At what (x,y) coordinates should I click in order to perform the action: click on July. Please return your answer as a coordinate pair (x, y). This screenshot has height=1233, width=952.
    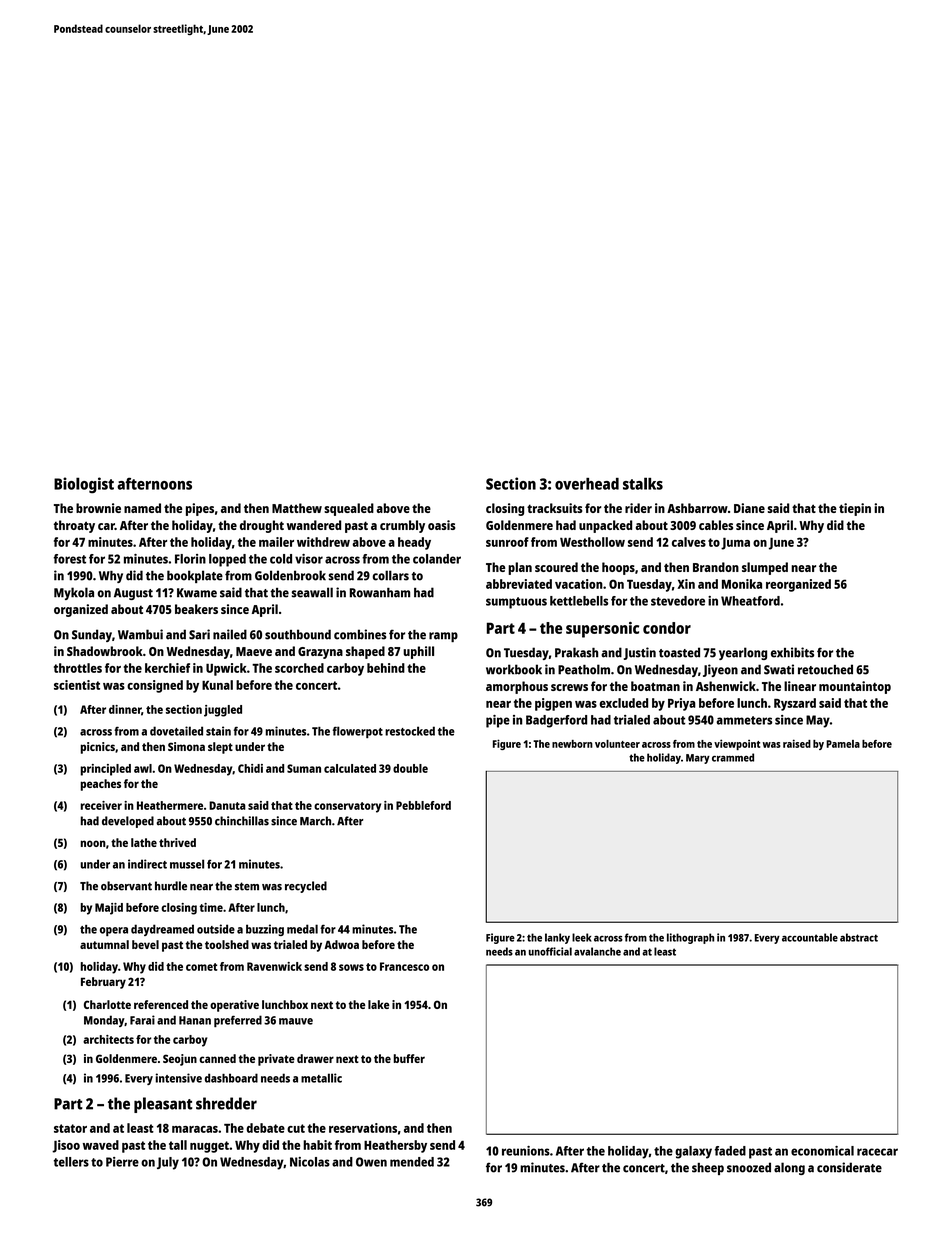
    Looking at the image, I should click on (168, 1163).
